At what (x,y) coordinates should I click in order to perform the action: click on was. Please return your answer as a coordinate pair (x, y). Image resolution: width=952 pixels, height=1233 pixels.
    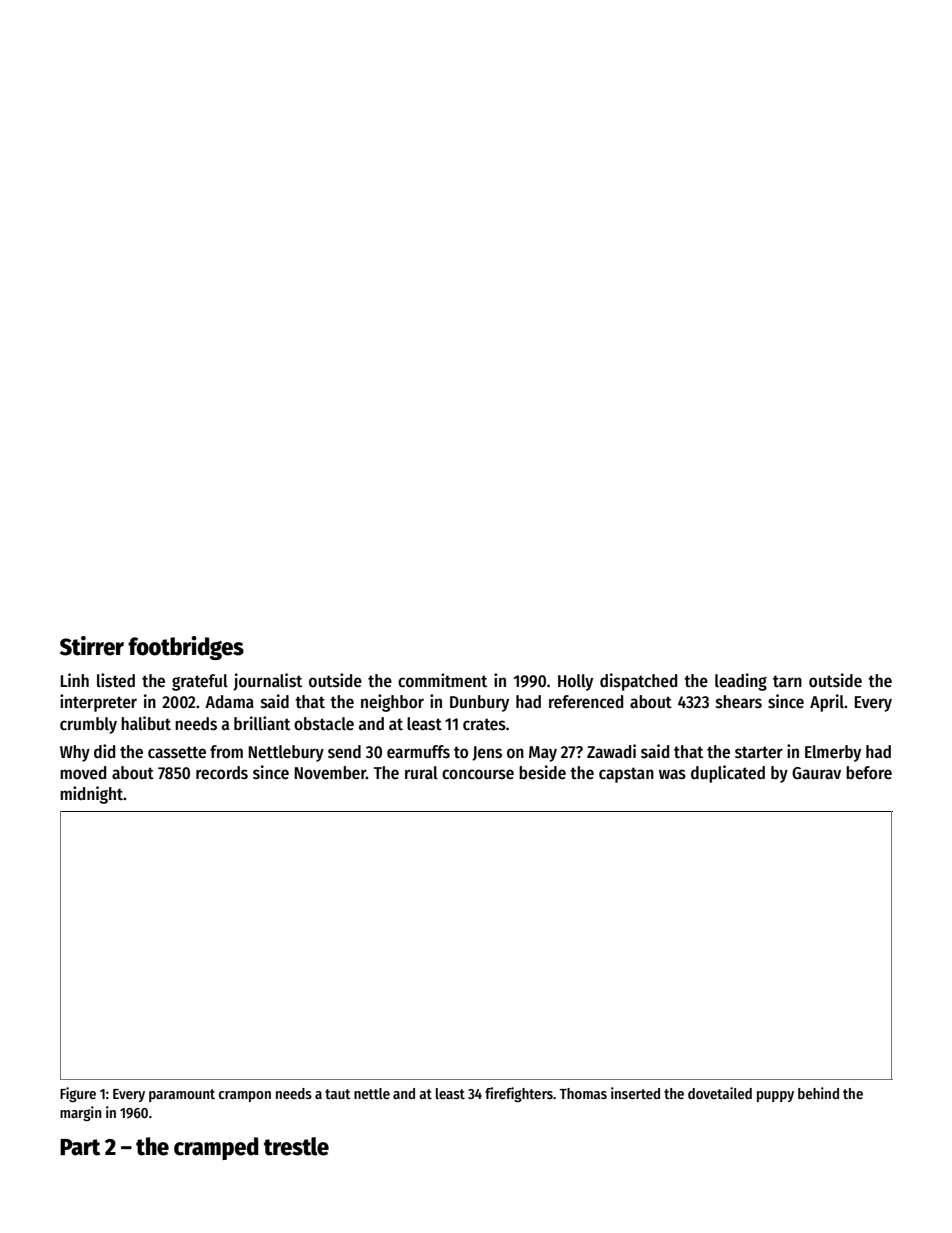
    Looking at the image, I should click on (672, 774).
